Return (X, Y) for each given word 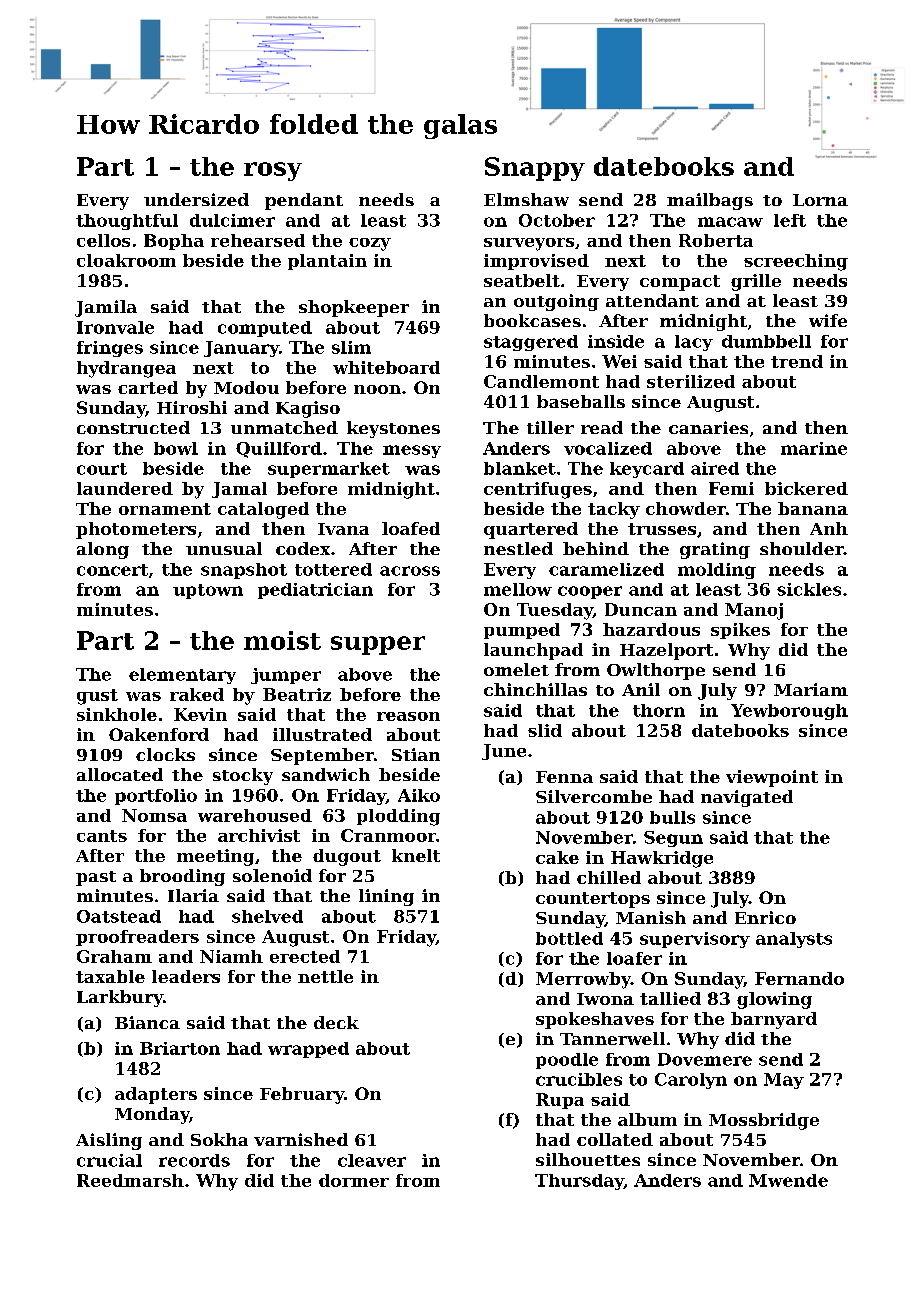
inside (616, 341)
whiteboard (386, 367)
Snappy (535, 169)
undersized (196, 199)
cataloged (263, 510)
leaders (186, 976)
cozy (370, 244)
